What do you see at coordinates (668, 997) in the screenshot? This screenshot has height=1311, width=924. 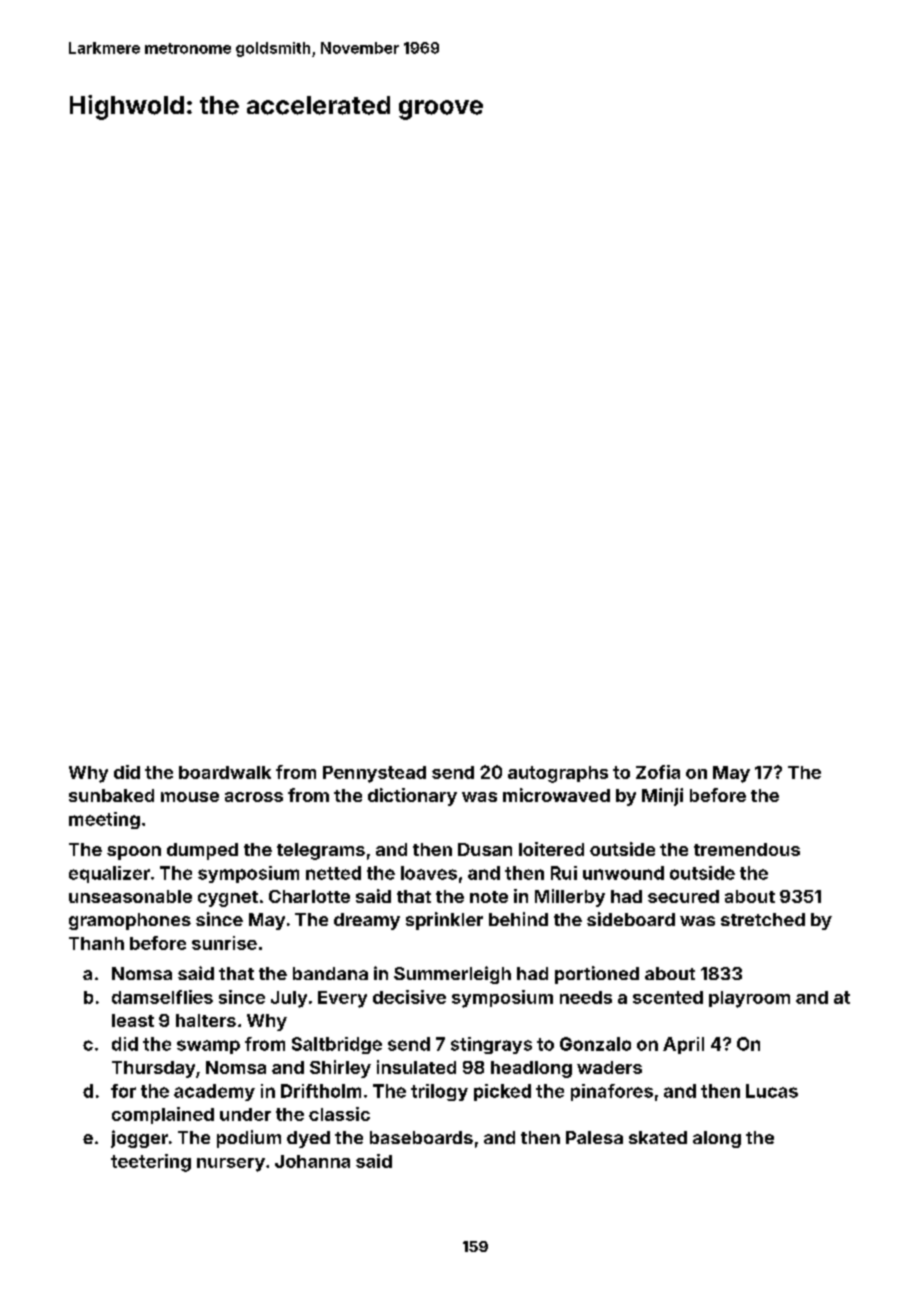 I see `scented` at bounding box center [668, 997].
